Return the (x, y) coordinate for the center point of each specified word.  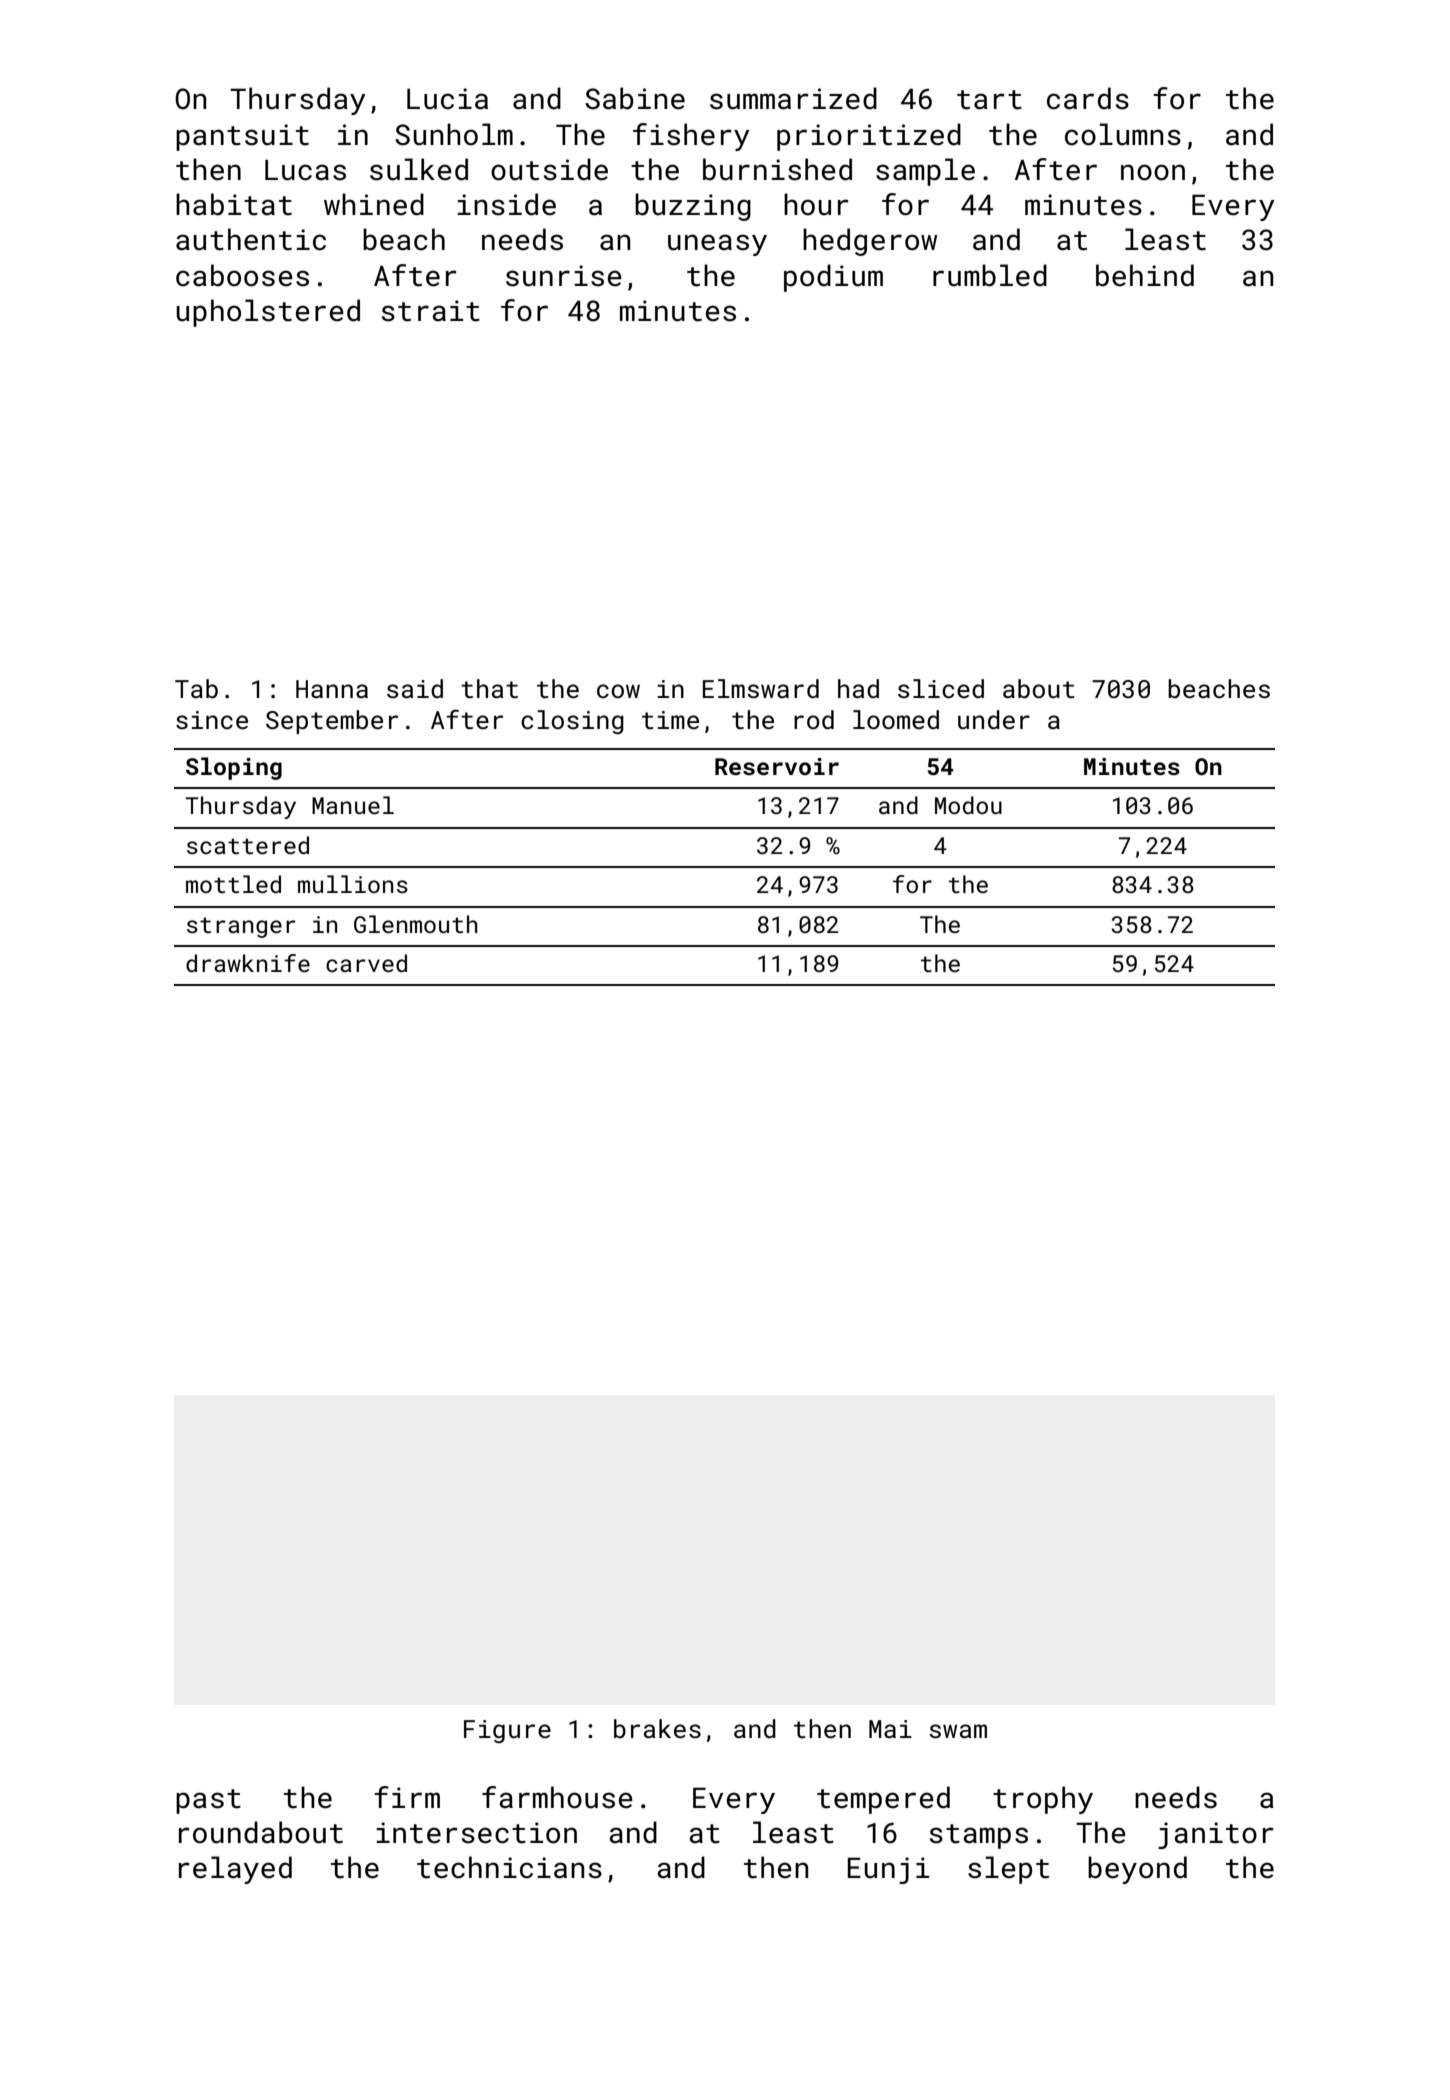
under (994, 720)
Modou (968, 805)
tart (989, 100)
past (208, 1801)
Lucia (447, 99)
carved (366, 963)
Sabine (635, 98)
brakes (657, 1729)
